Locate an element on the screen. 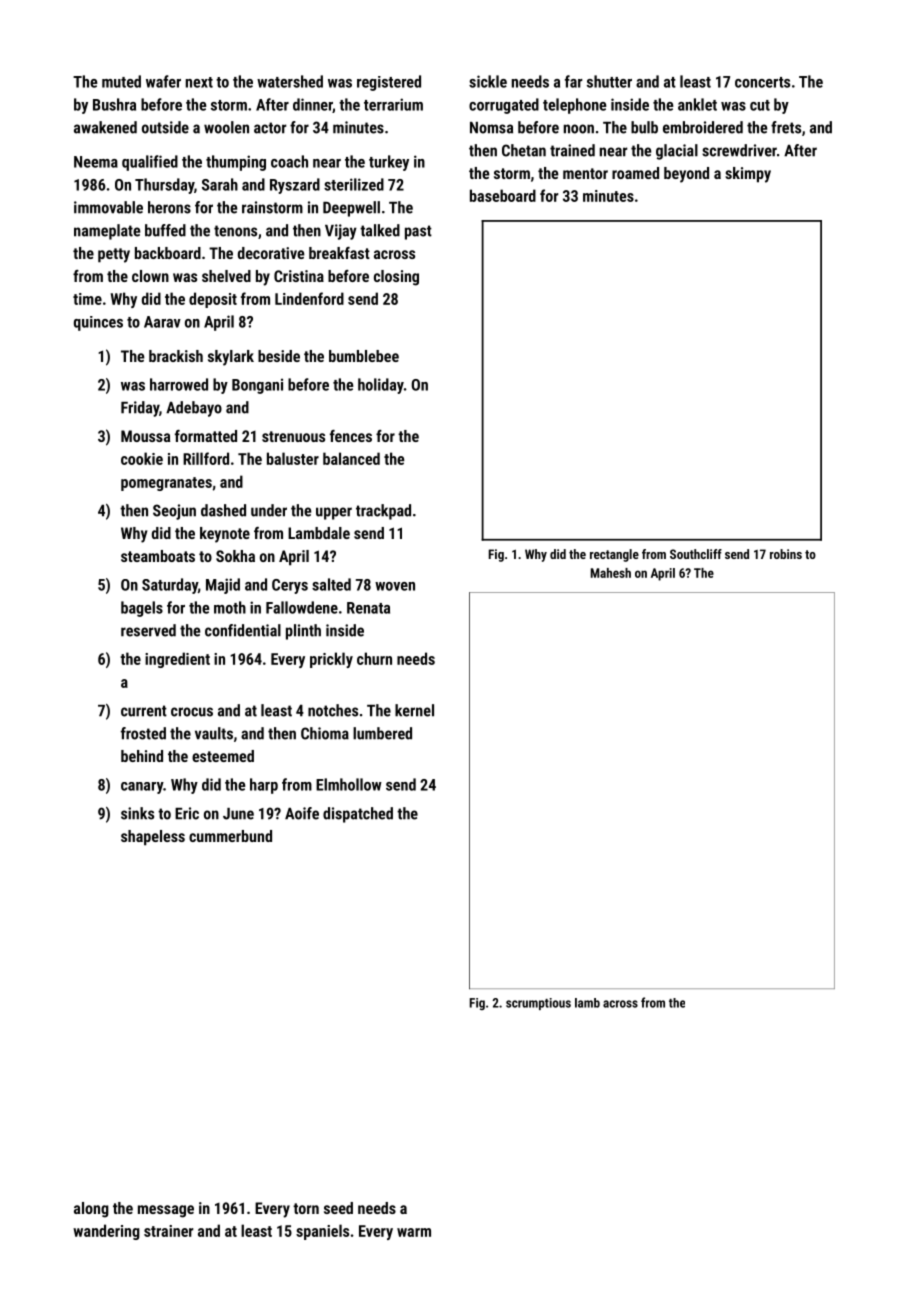  roamed is located at coordinates (635, 173).
